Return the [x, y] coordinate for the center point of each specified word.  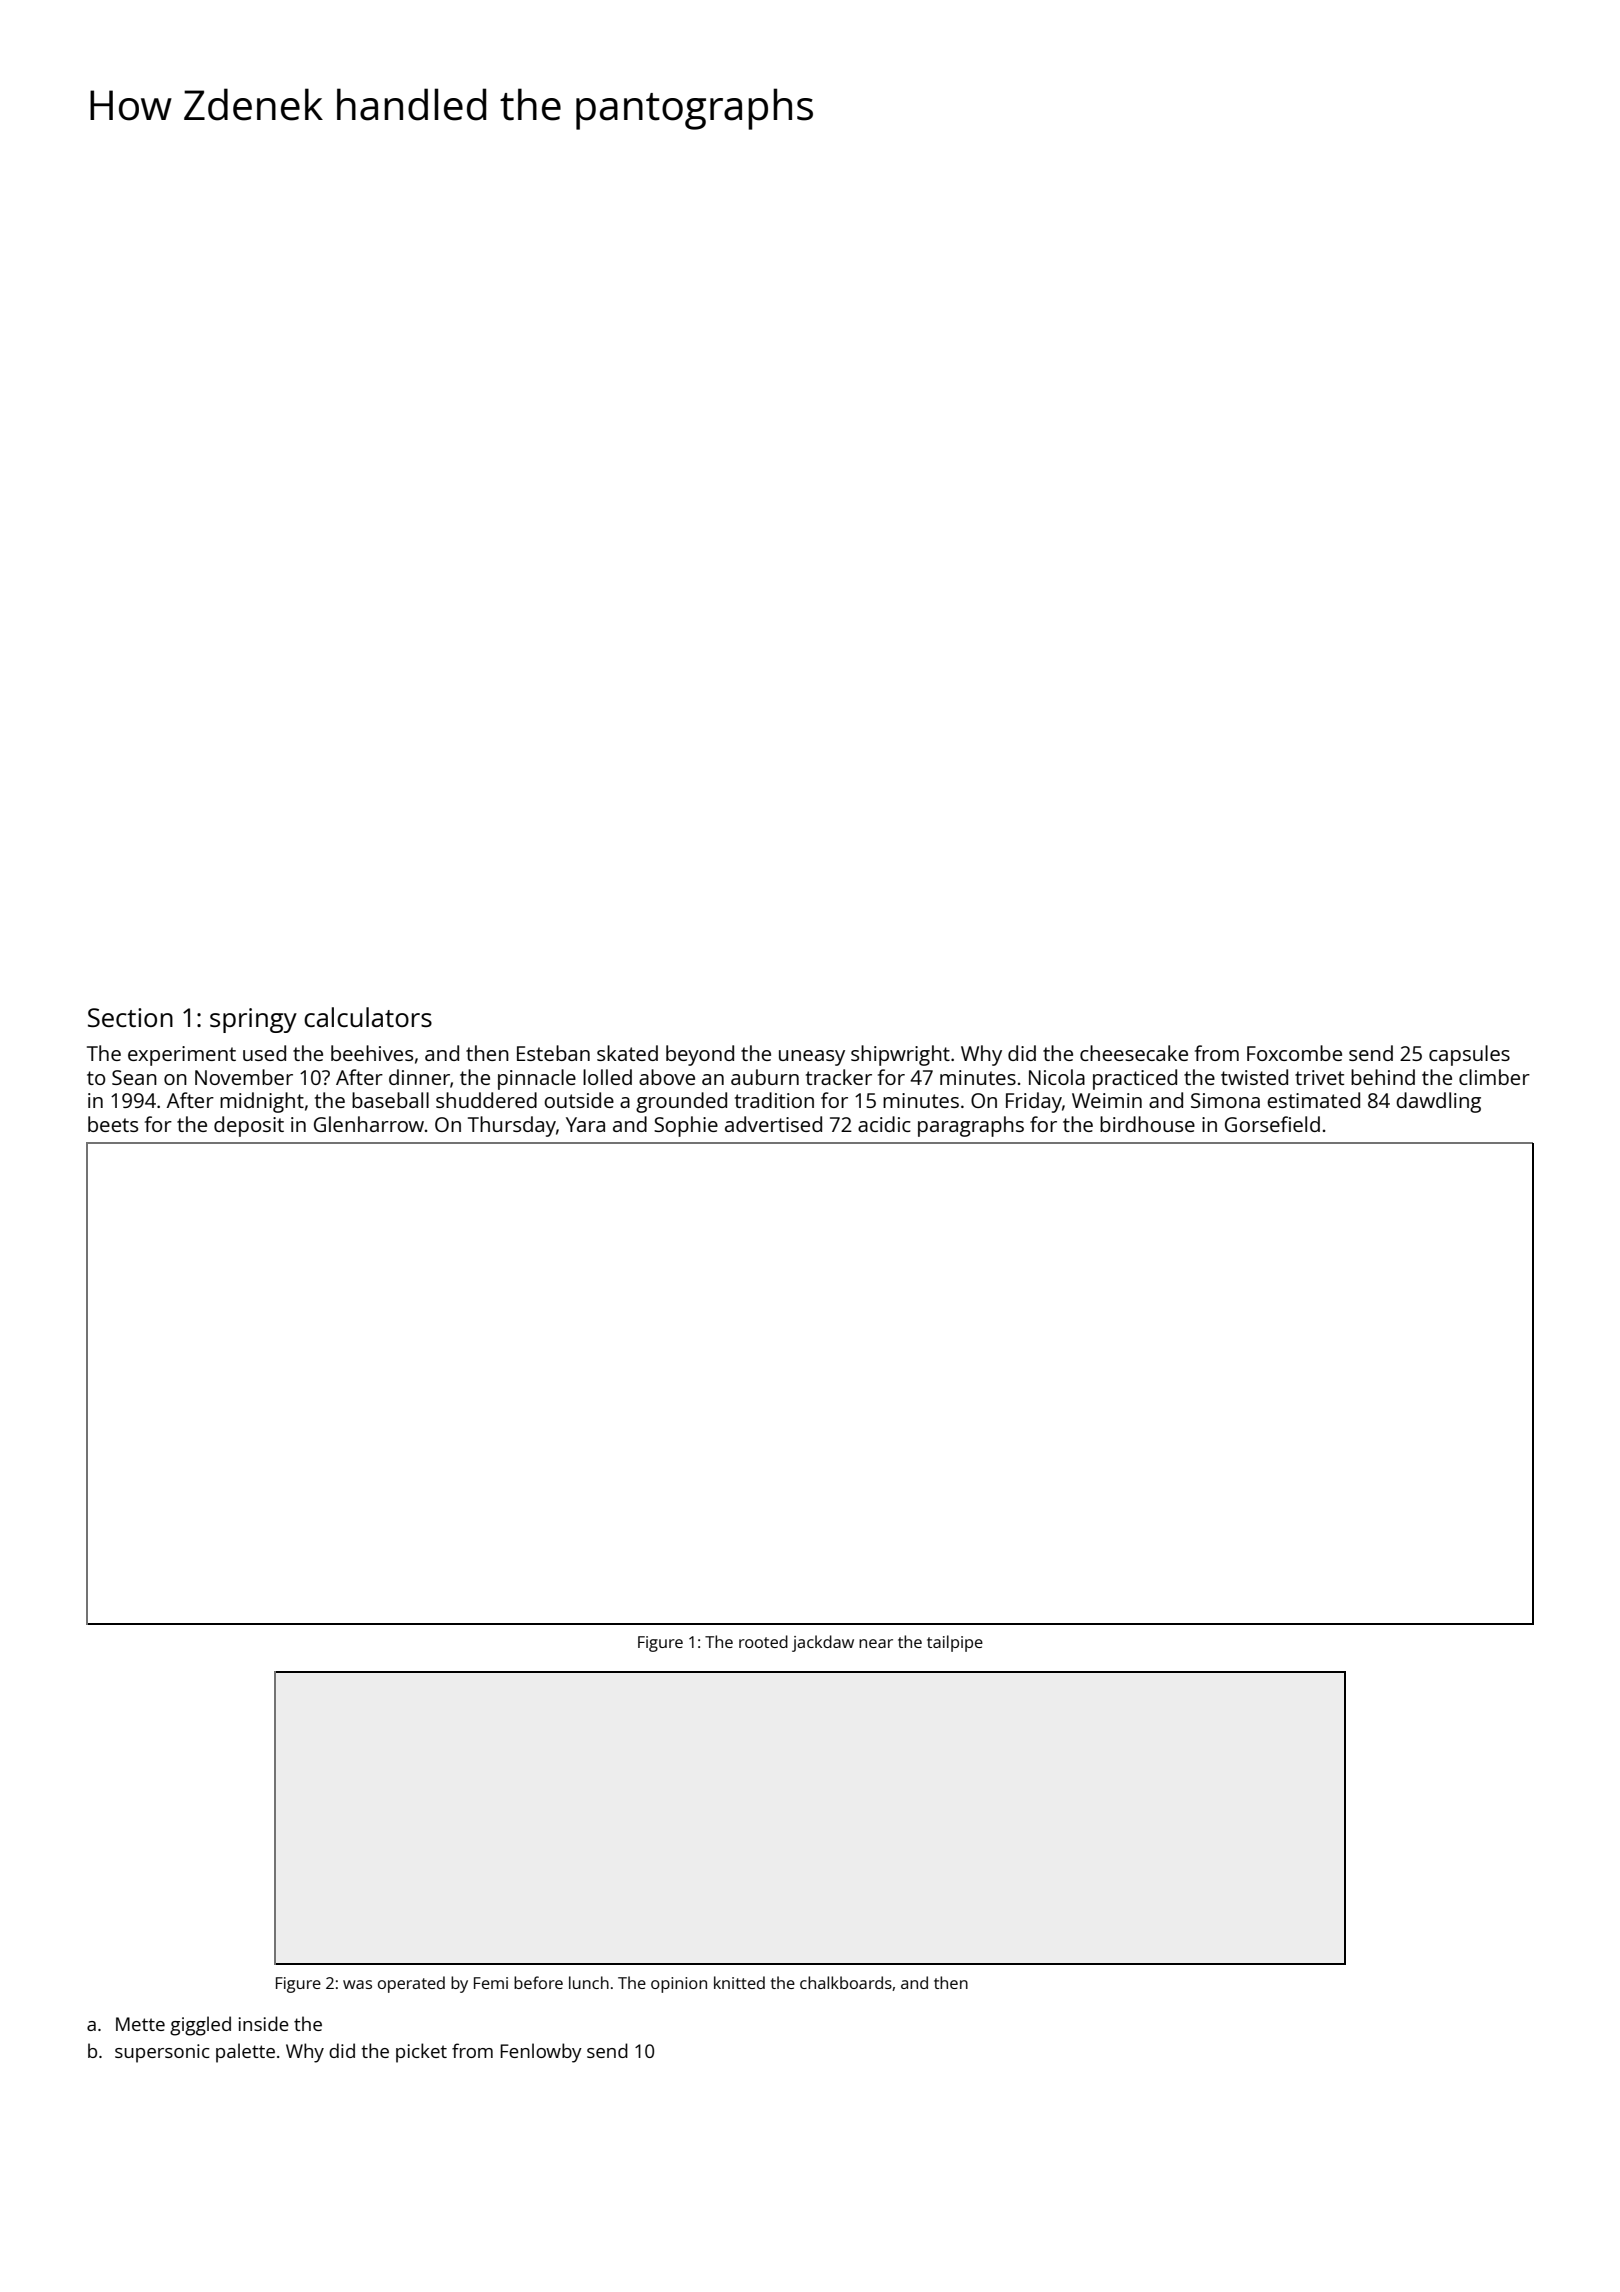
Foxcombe [1294, 1053]
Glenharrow [369, 1124]
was [357, 1984]
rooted [763, 1641]
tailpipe [955, 1643]
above [667, 1077]
